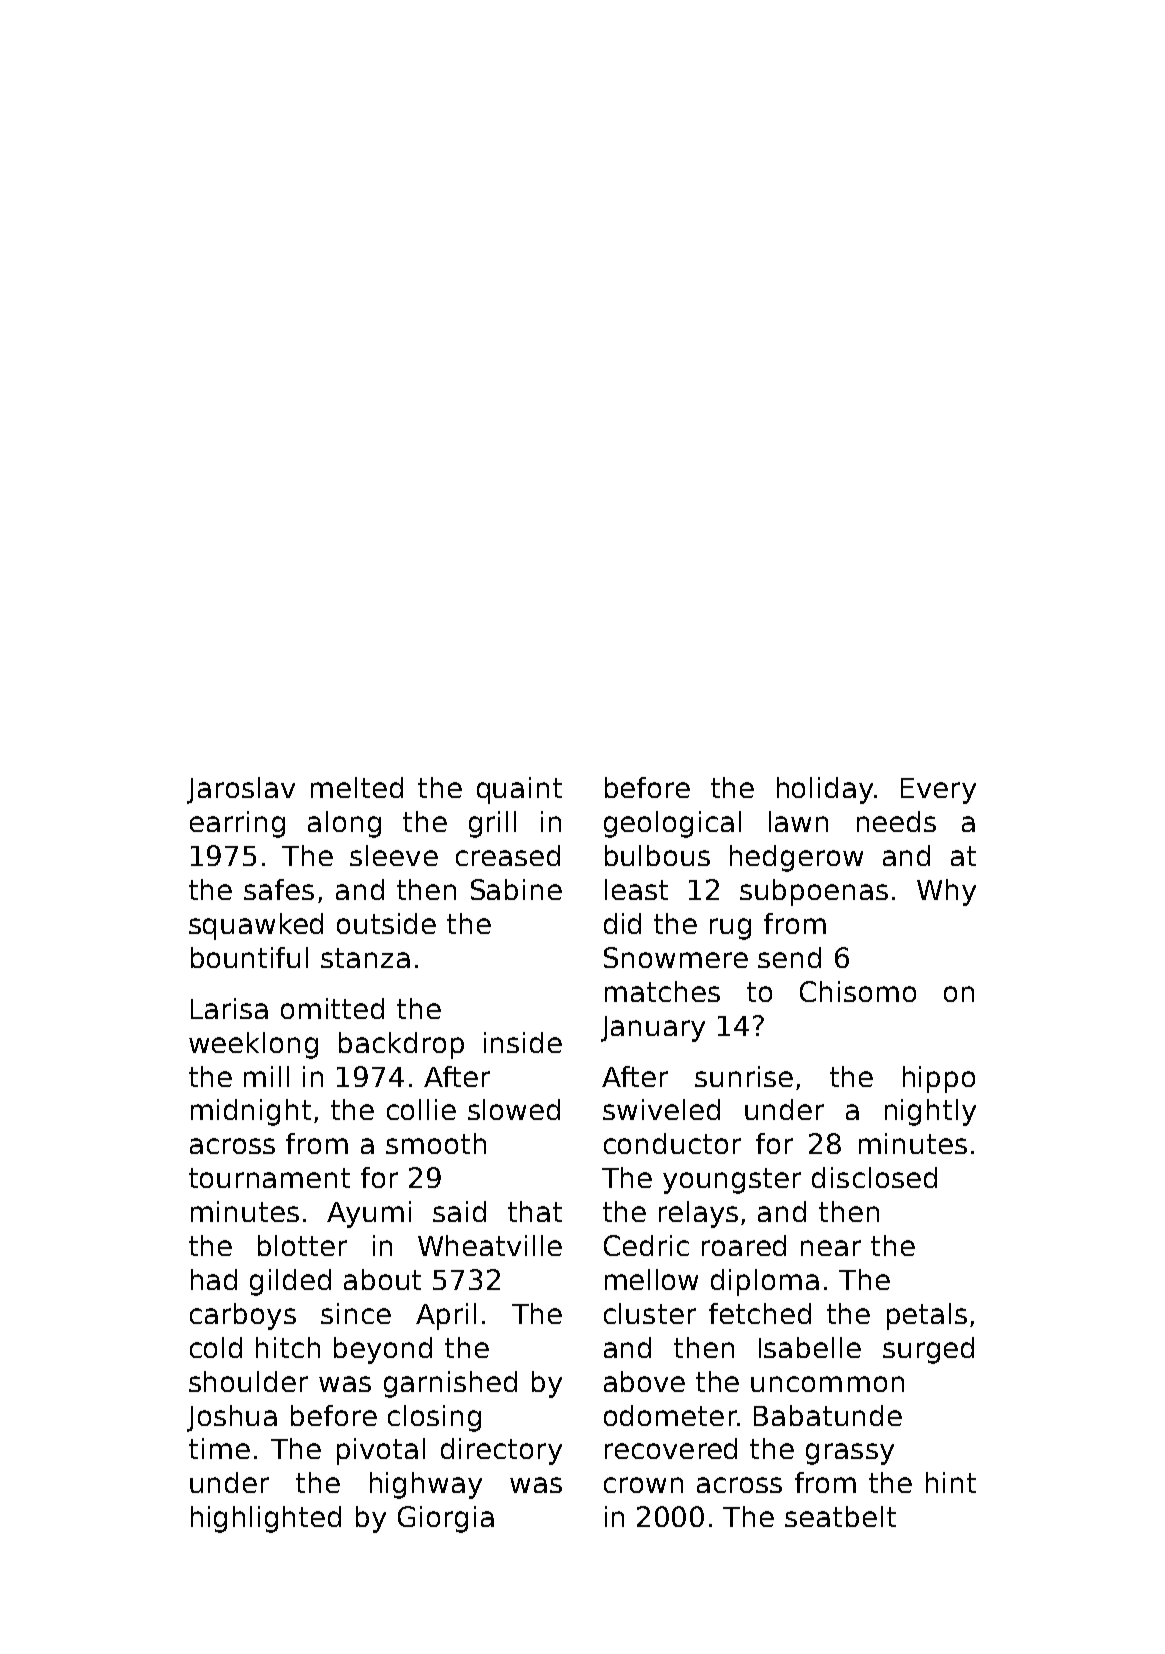  I want to click on earring, so click(237, 824).
